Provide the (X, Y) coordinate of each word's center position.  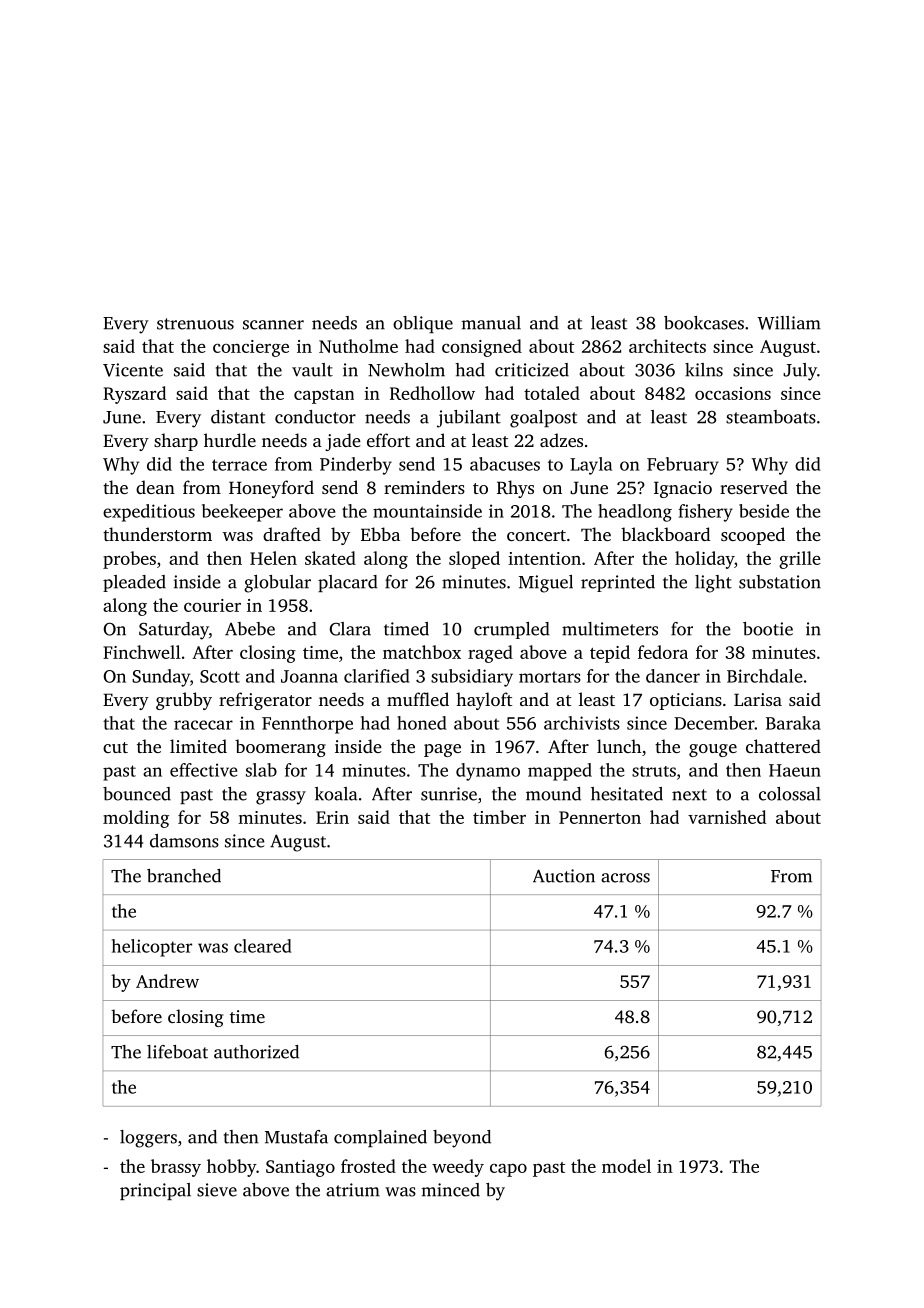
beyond (462, 1139)
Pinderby (356, 466)
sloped (474, 560)
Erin (332, 817)
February (683, 466)
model (626, 1166)
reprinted (618, 583)
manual (491, 323)
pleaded (134, 583)
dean (155, 487)
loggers (148, 1139)
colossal (790, 794)
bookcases (704, 323)
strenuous (195, 324)
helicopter (152, 948)
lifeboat (177, 1052)
